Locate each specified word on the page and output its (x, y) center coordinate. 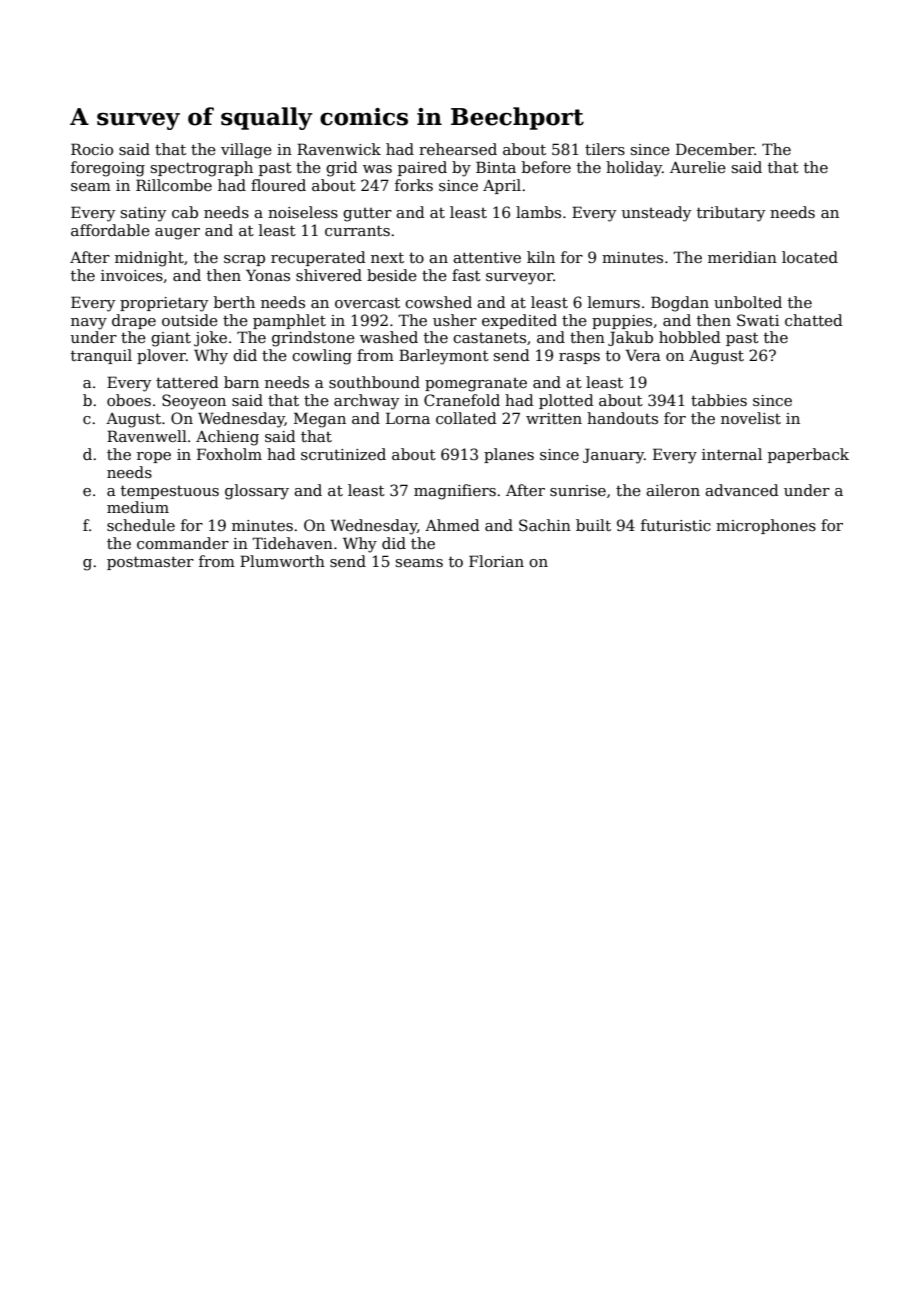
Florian (496, 561)
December (715, 149)
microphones (766, 526)
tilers (605, 149)
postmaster (150, 563)
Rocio (92, 149)
